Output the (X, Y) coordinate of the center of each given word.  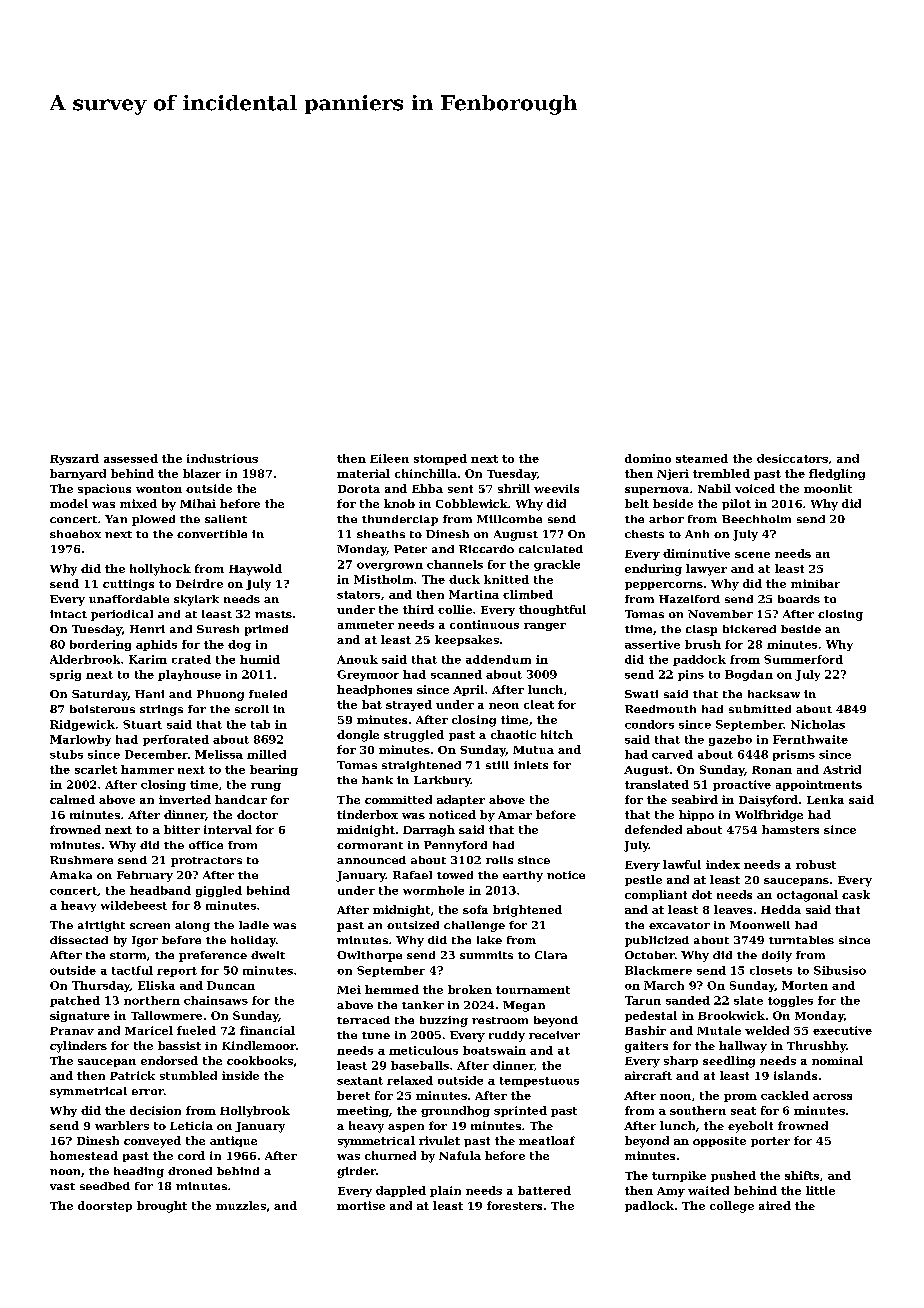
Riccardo (486, 549)
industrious (222, 458)
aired (775, 1205)
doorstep (105, 1206)
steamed (702, 458)
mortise (361, 1205)
